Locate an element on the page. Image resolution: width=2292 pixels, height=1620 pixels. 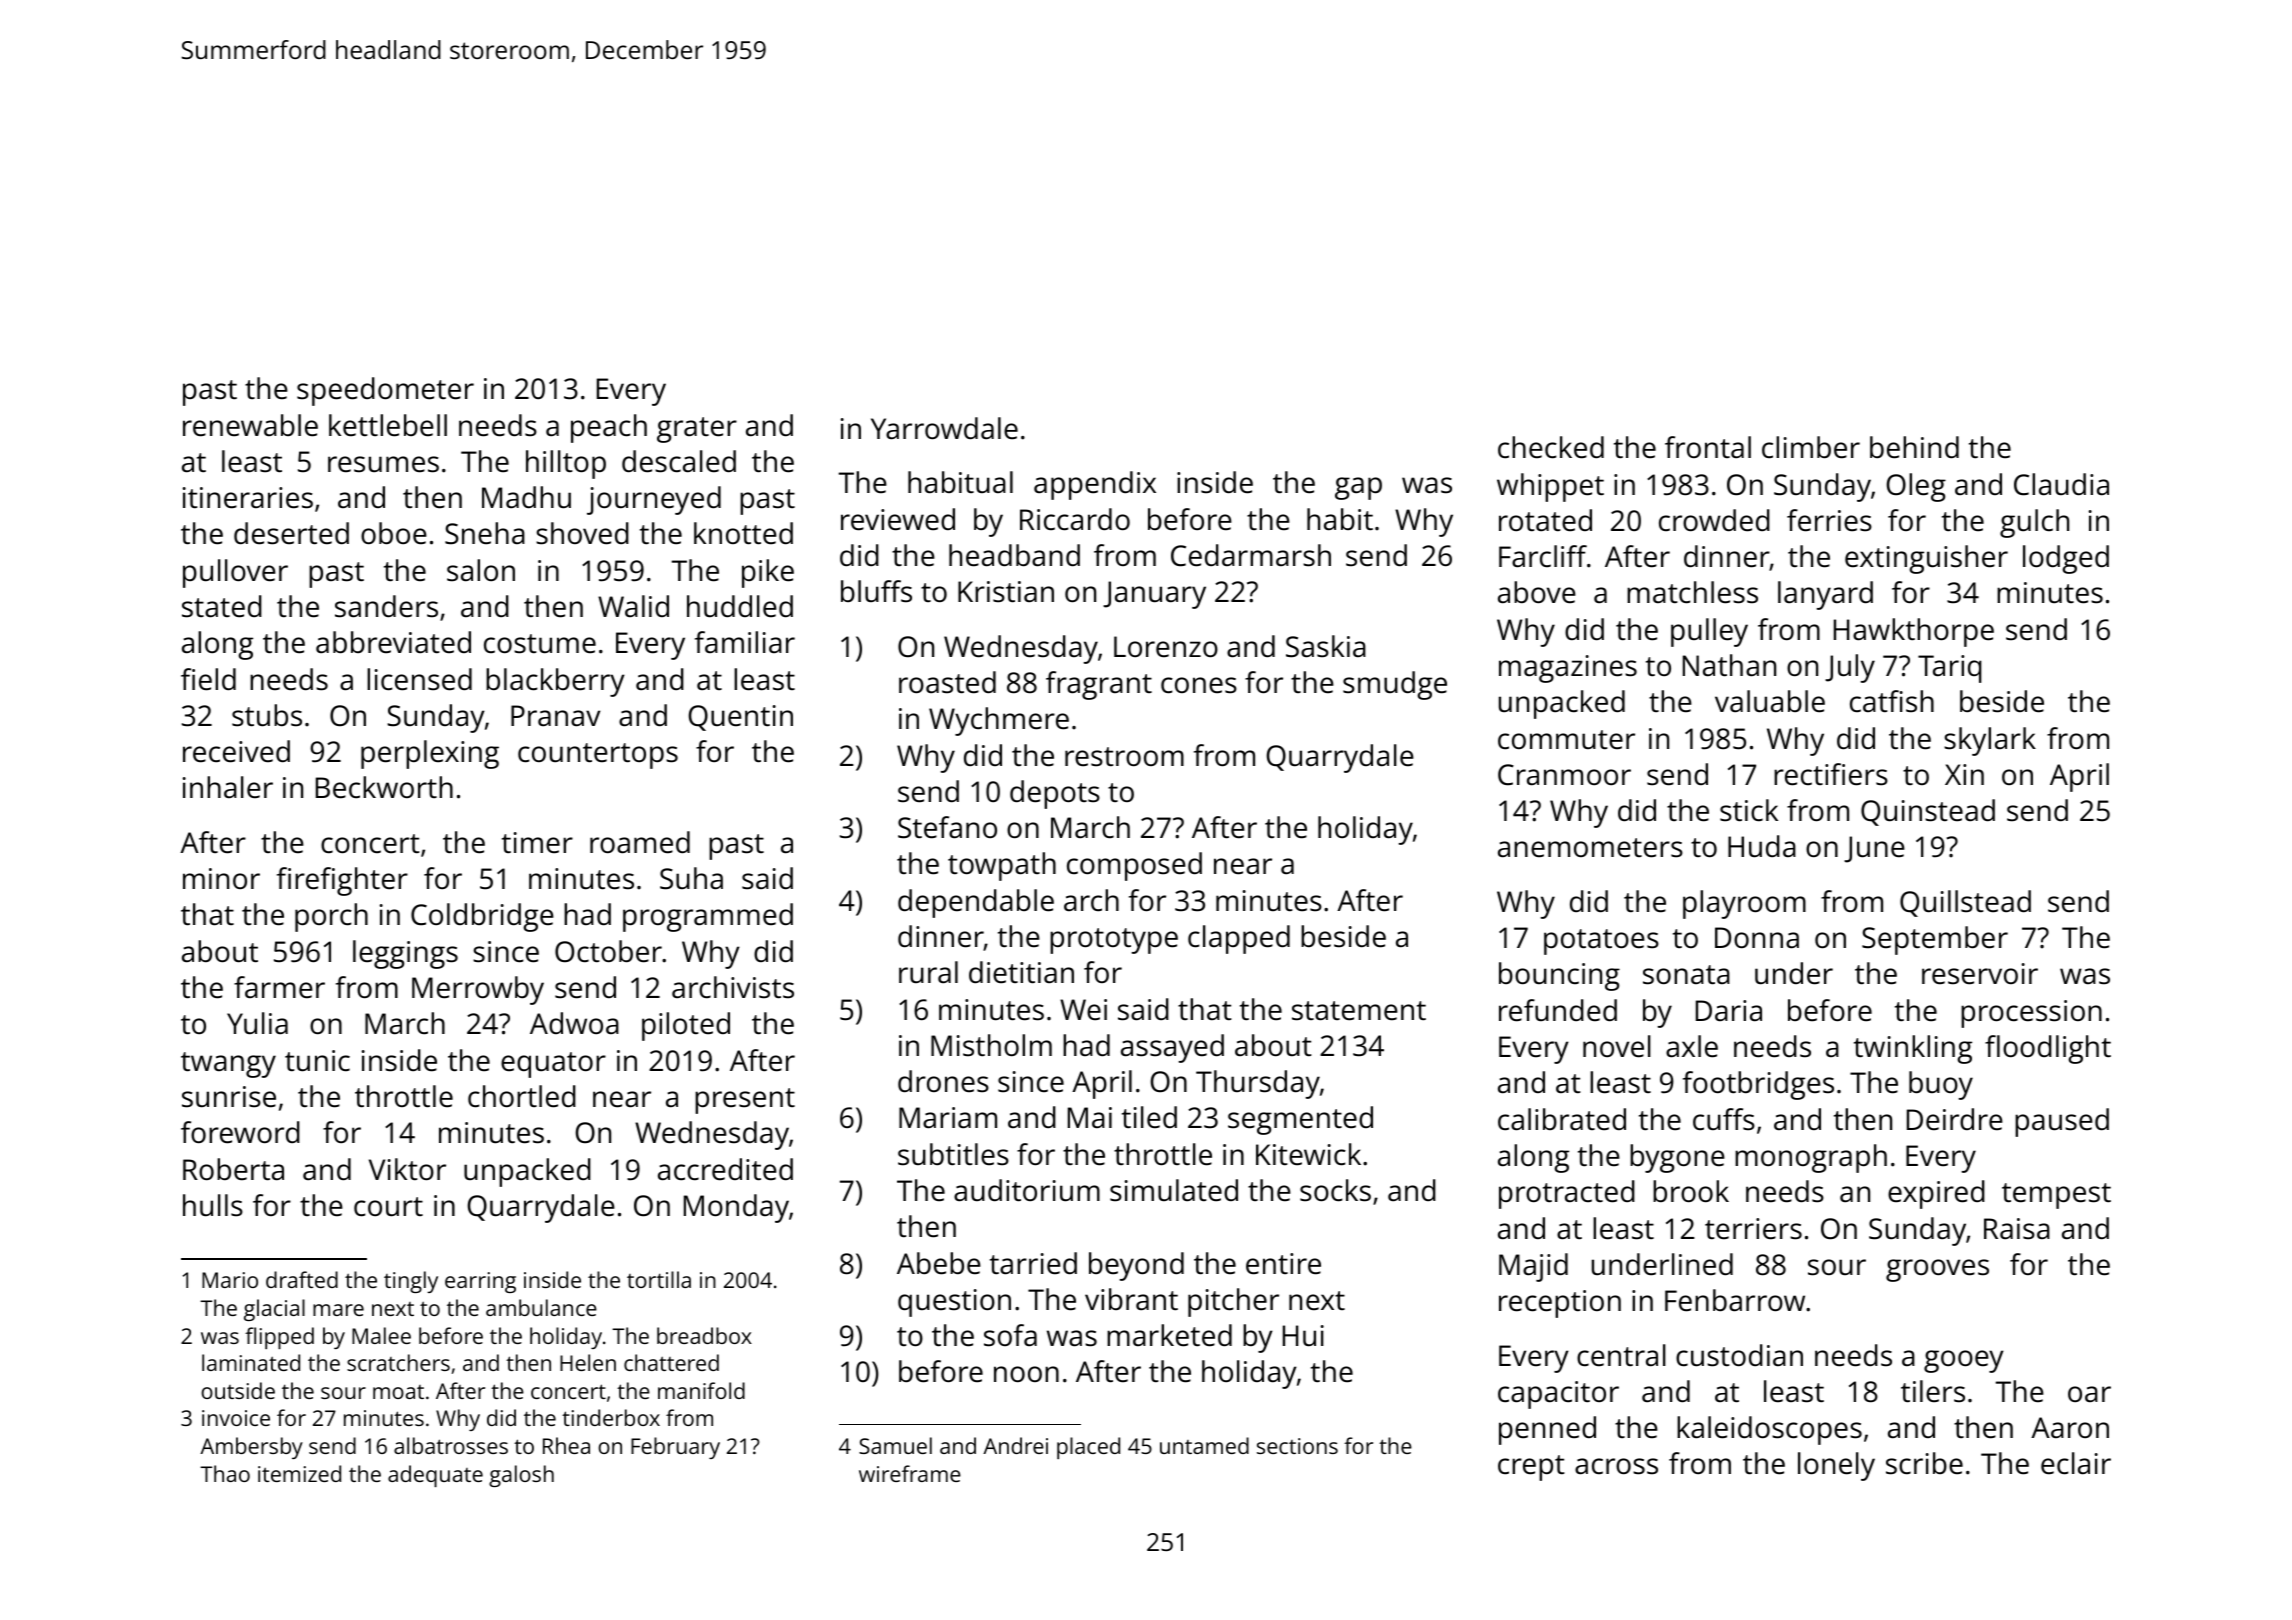
farmer is located at coordinates (279, 987).
